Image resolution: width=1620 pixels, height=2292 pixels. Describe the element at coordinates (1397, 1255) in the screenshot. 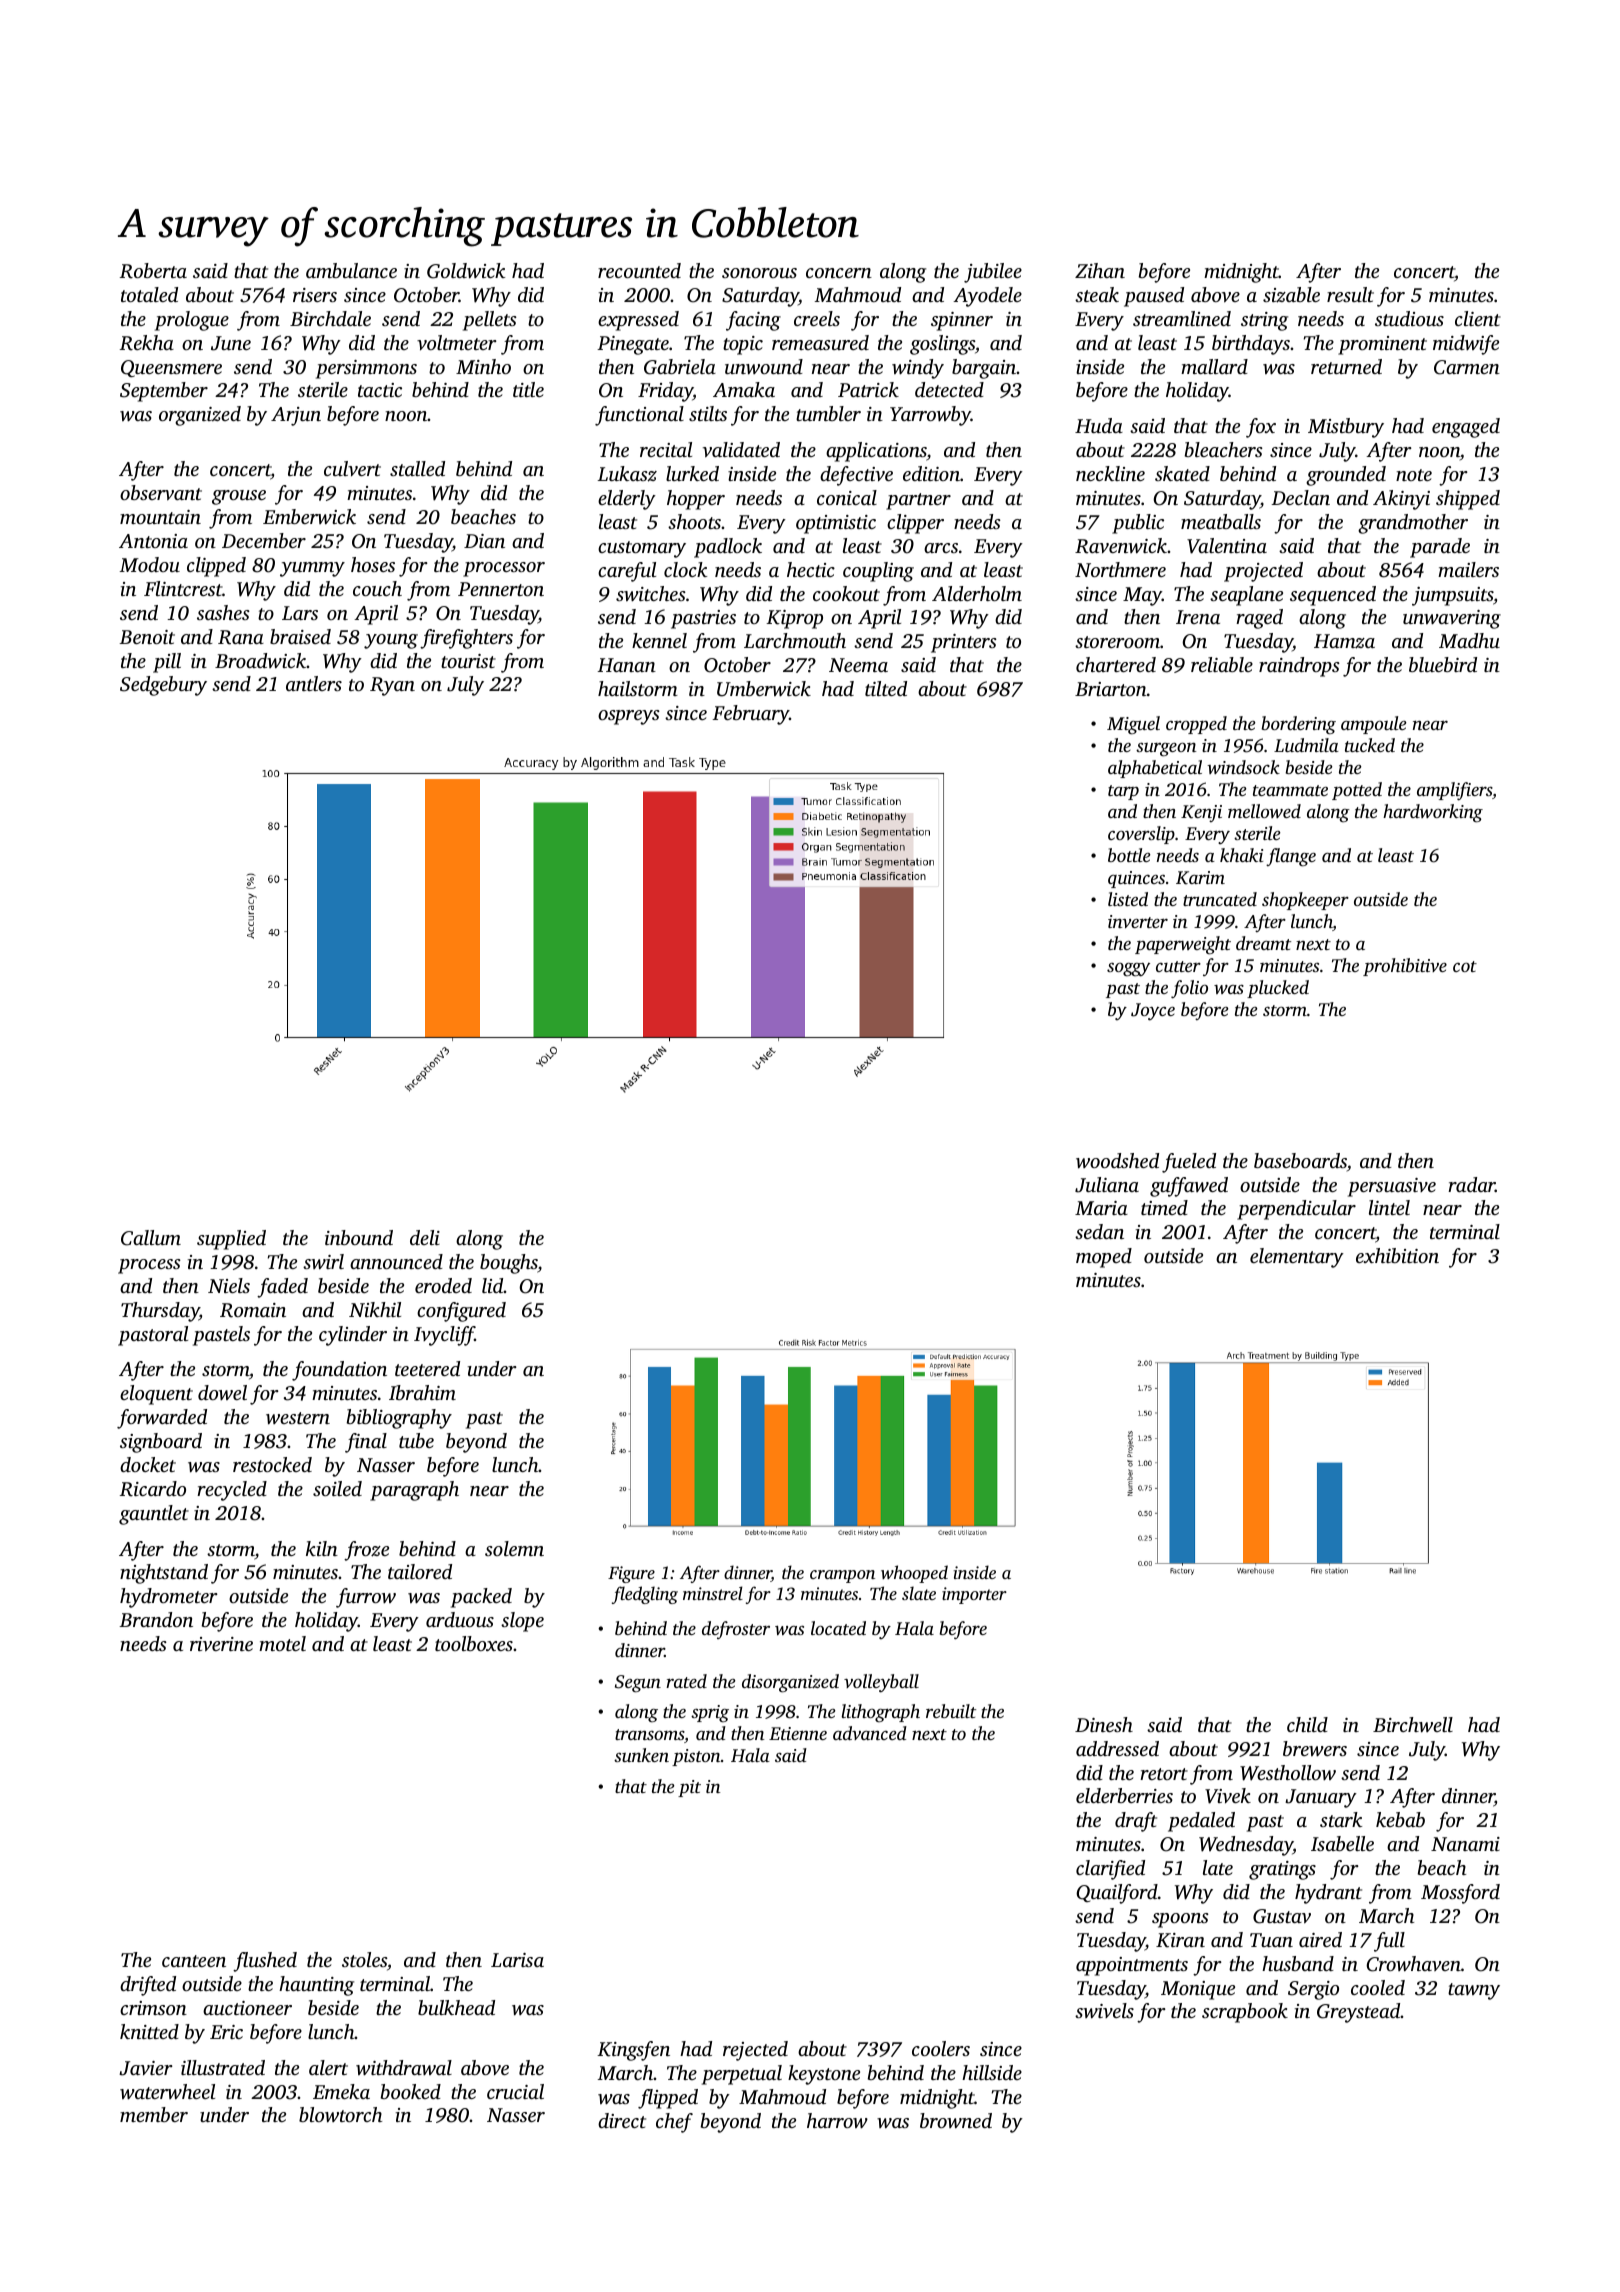

I see `exhibition` at that location.
